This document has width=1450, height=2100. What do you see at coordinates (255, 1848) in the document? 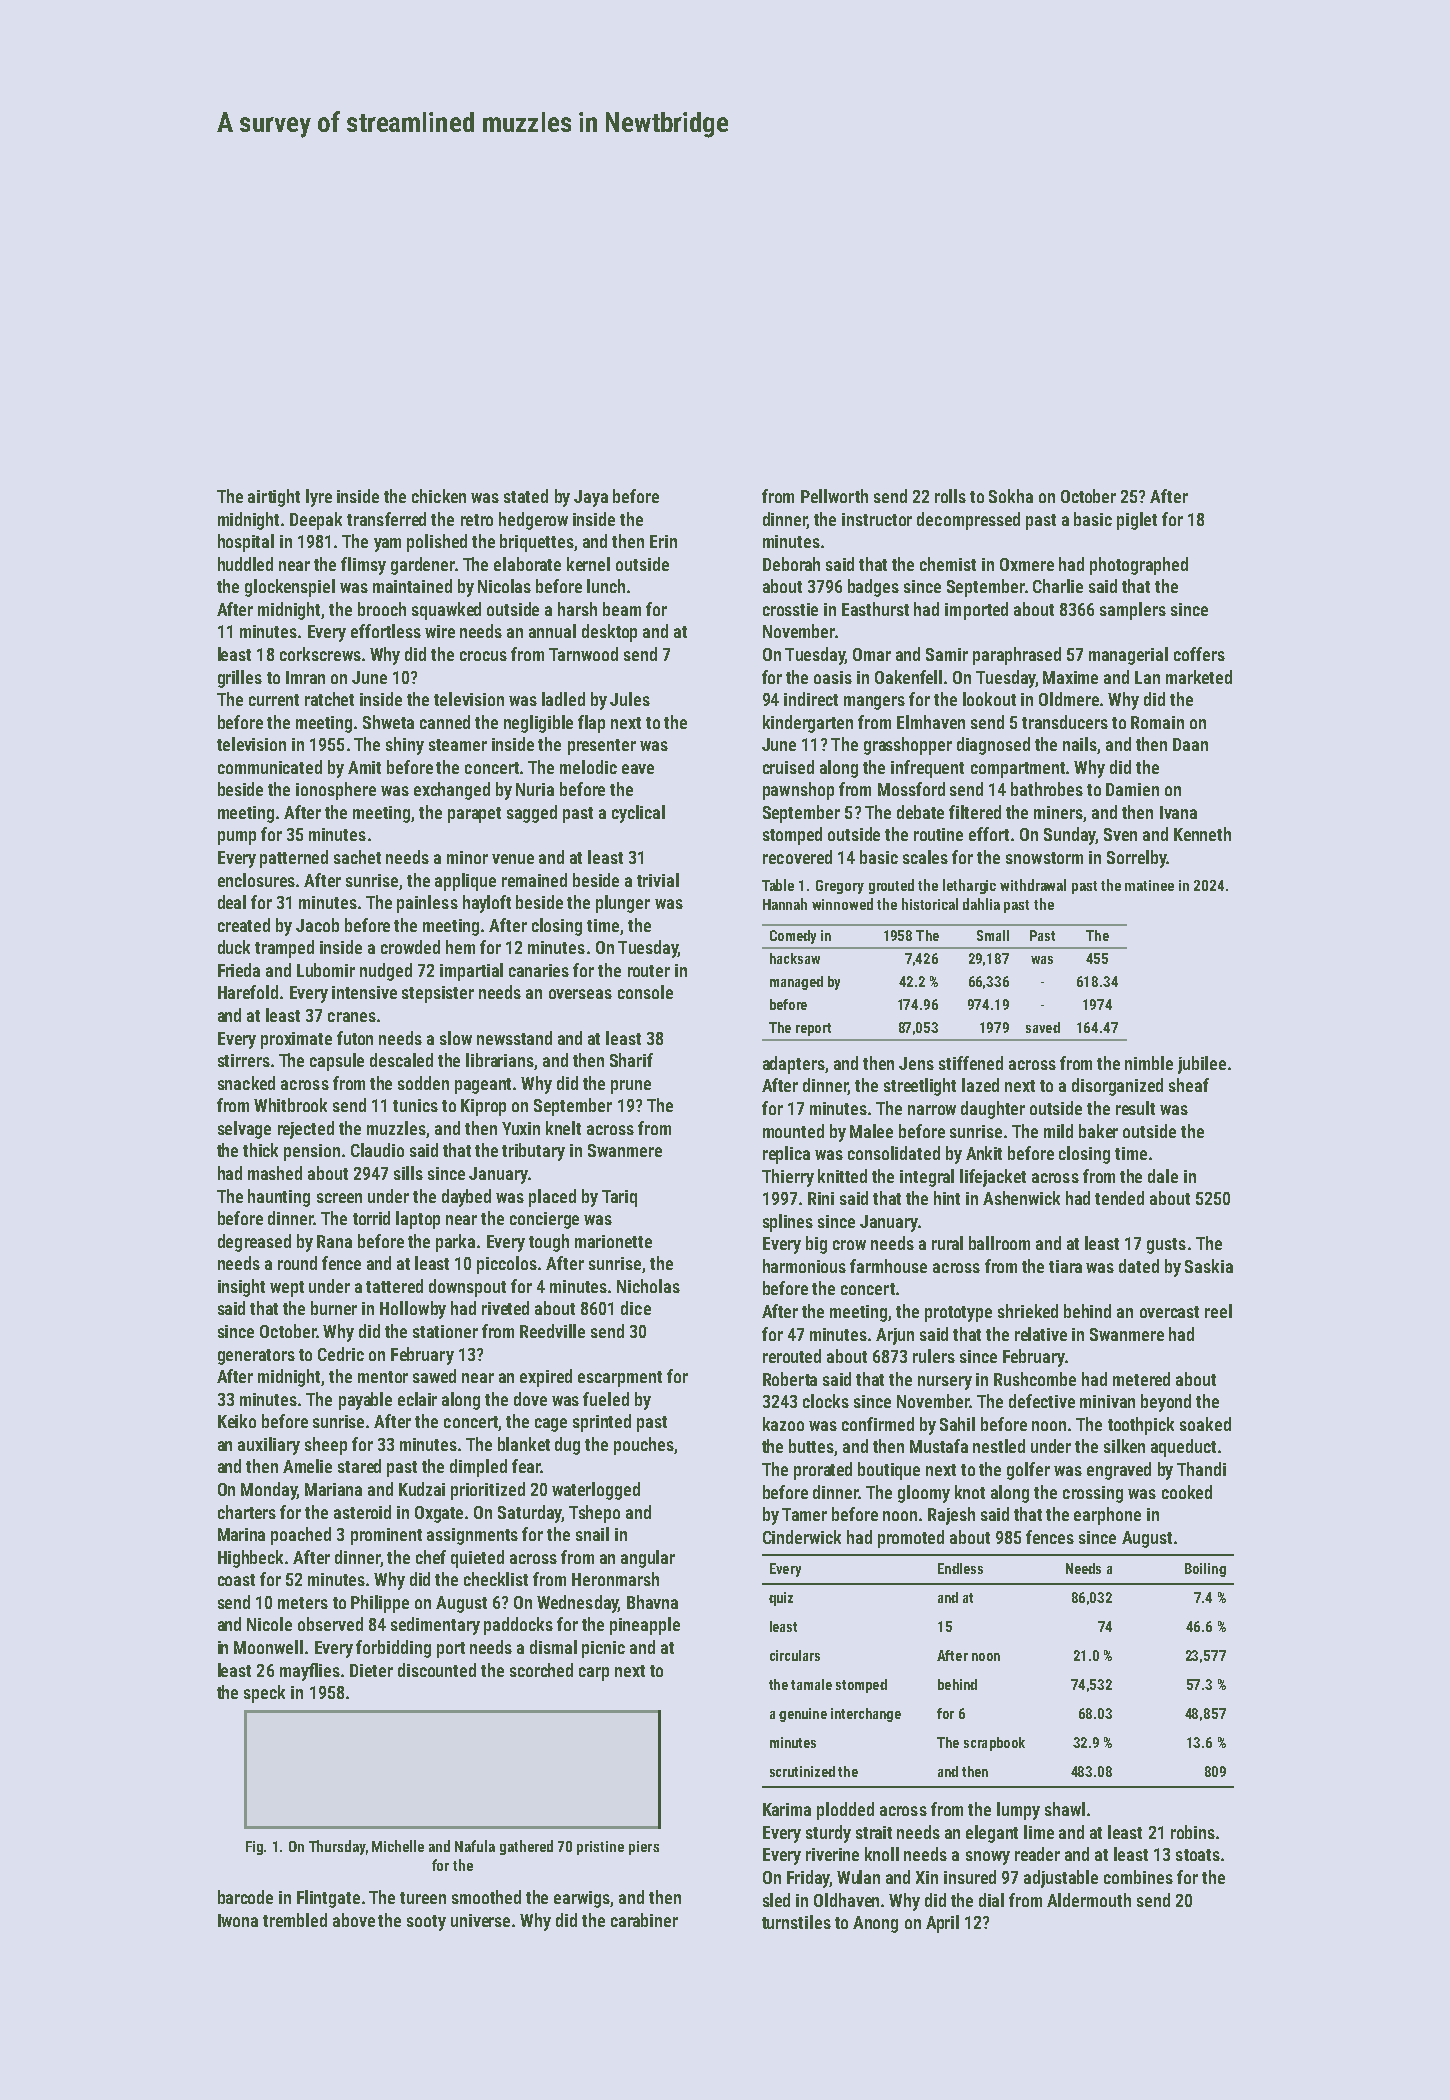
I see `Fig` at bounding box center [255, 1848].
